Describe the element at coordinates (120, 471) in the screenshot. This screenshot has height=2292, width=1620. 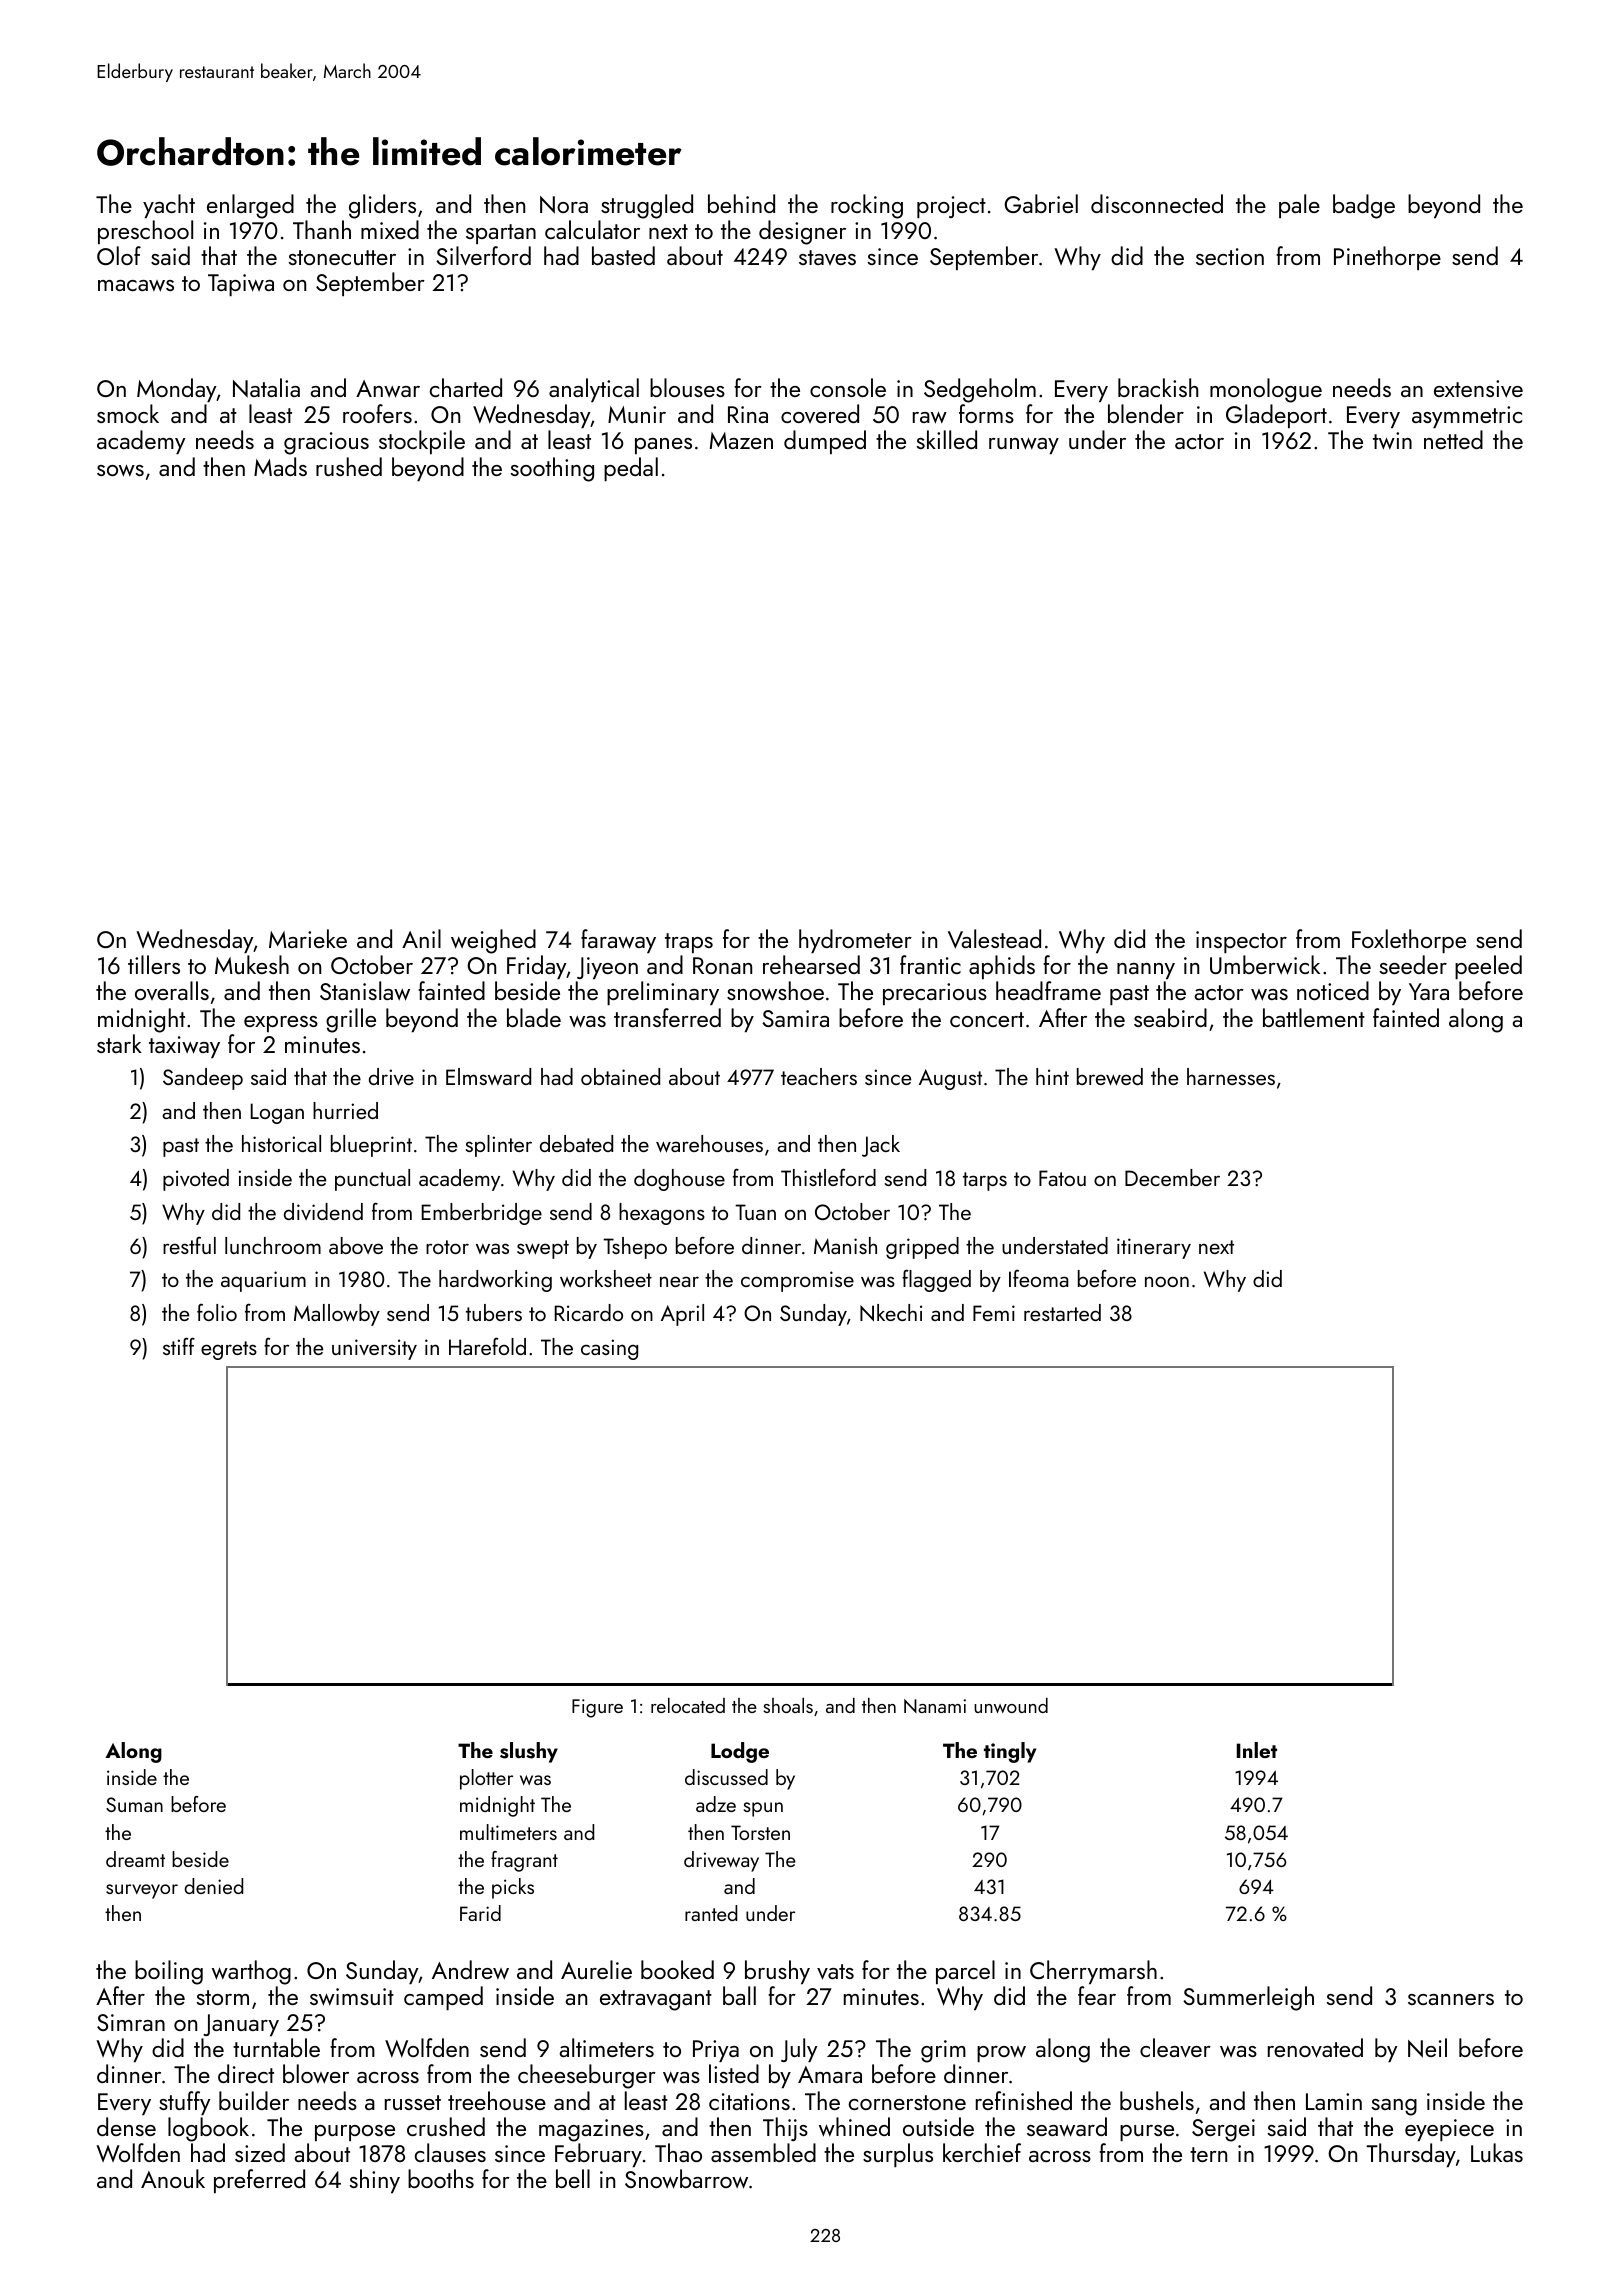
I see `sows` at that location.
